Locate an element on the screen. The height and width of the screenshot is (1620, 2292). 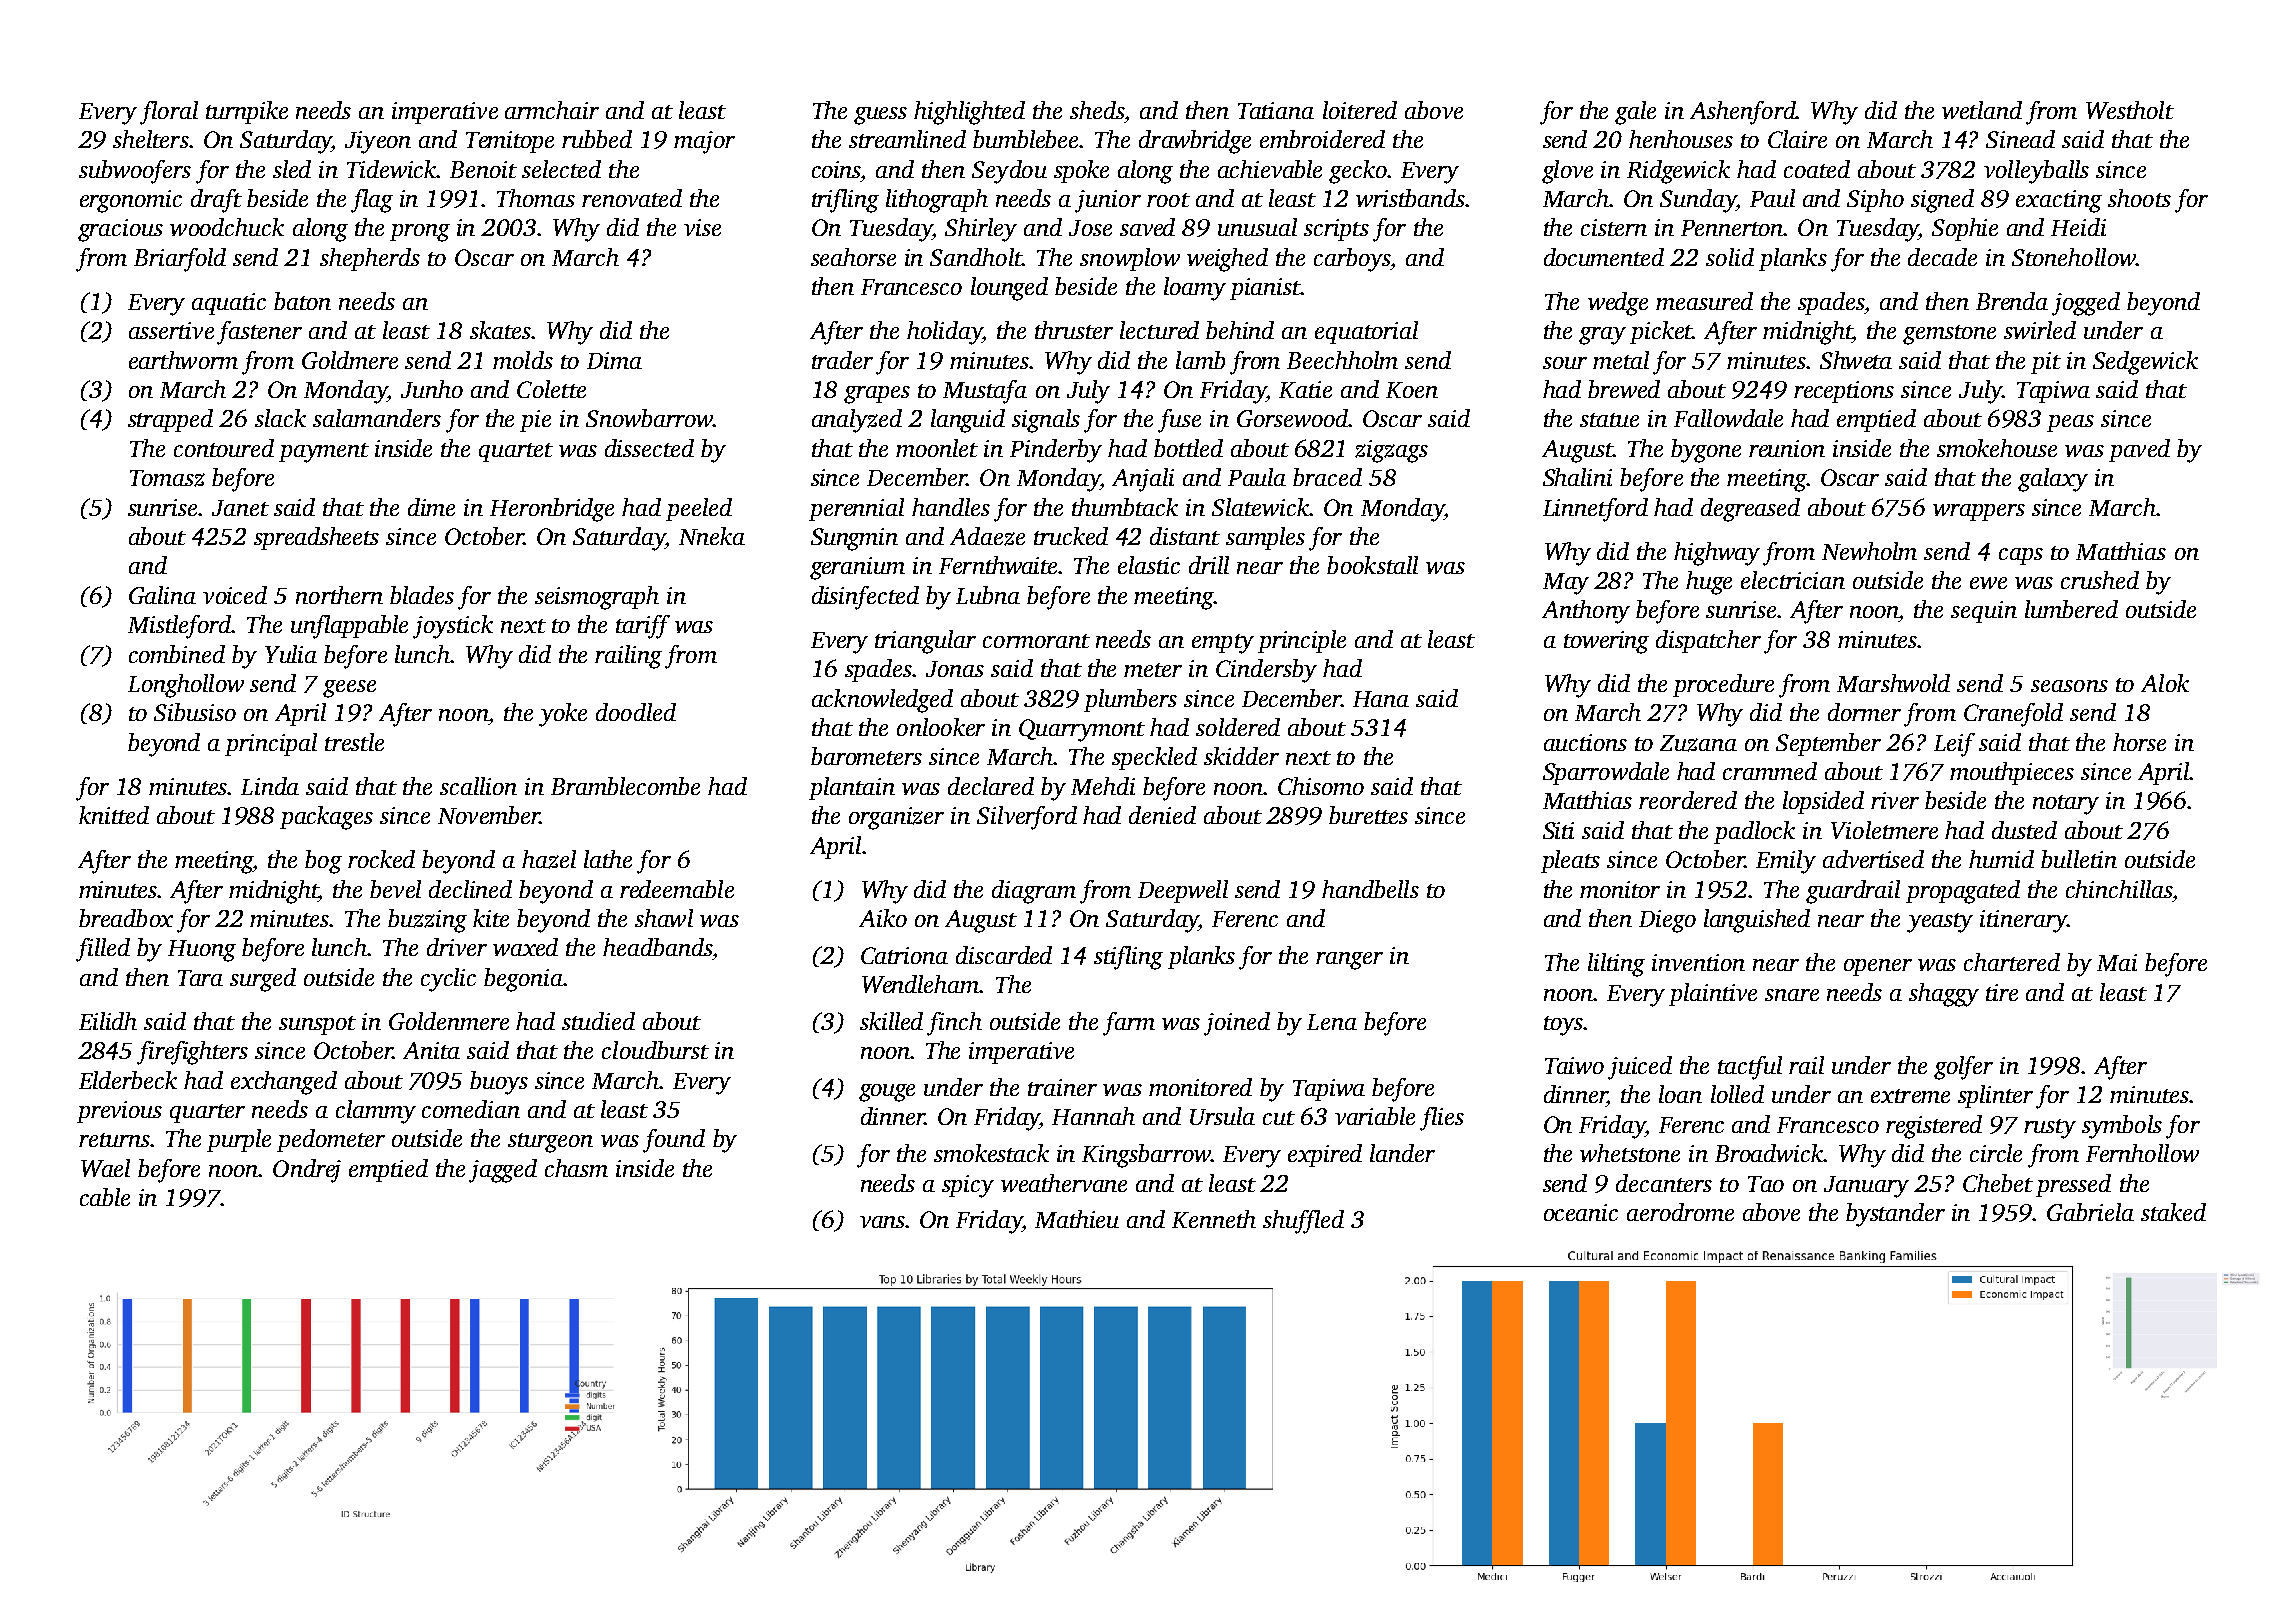
Marshwold is located at coordinates (1893, 683).
